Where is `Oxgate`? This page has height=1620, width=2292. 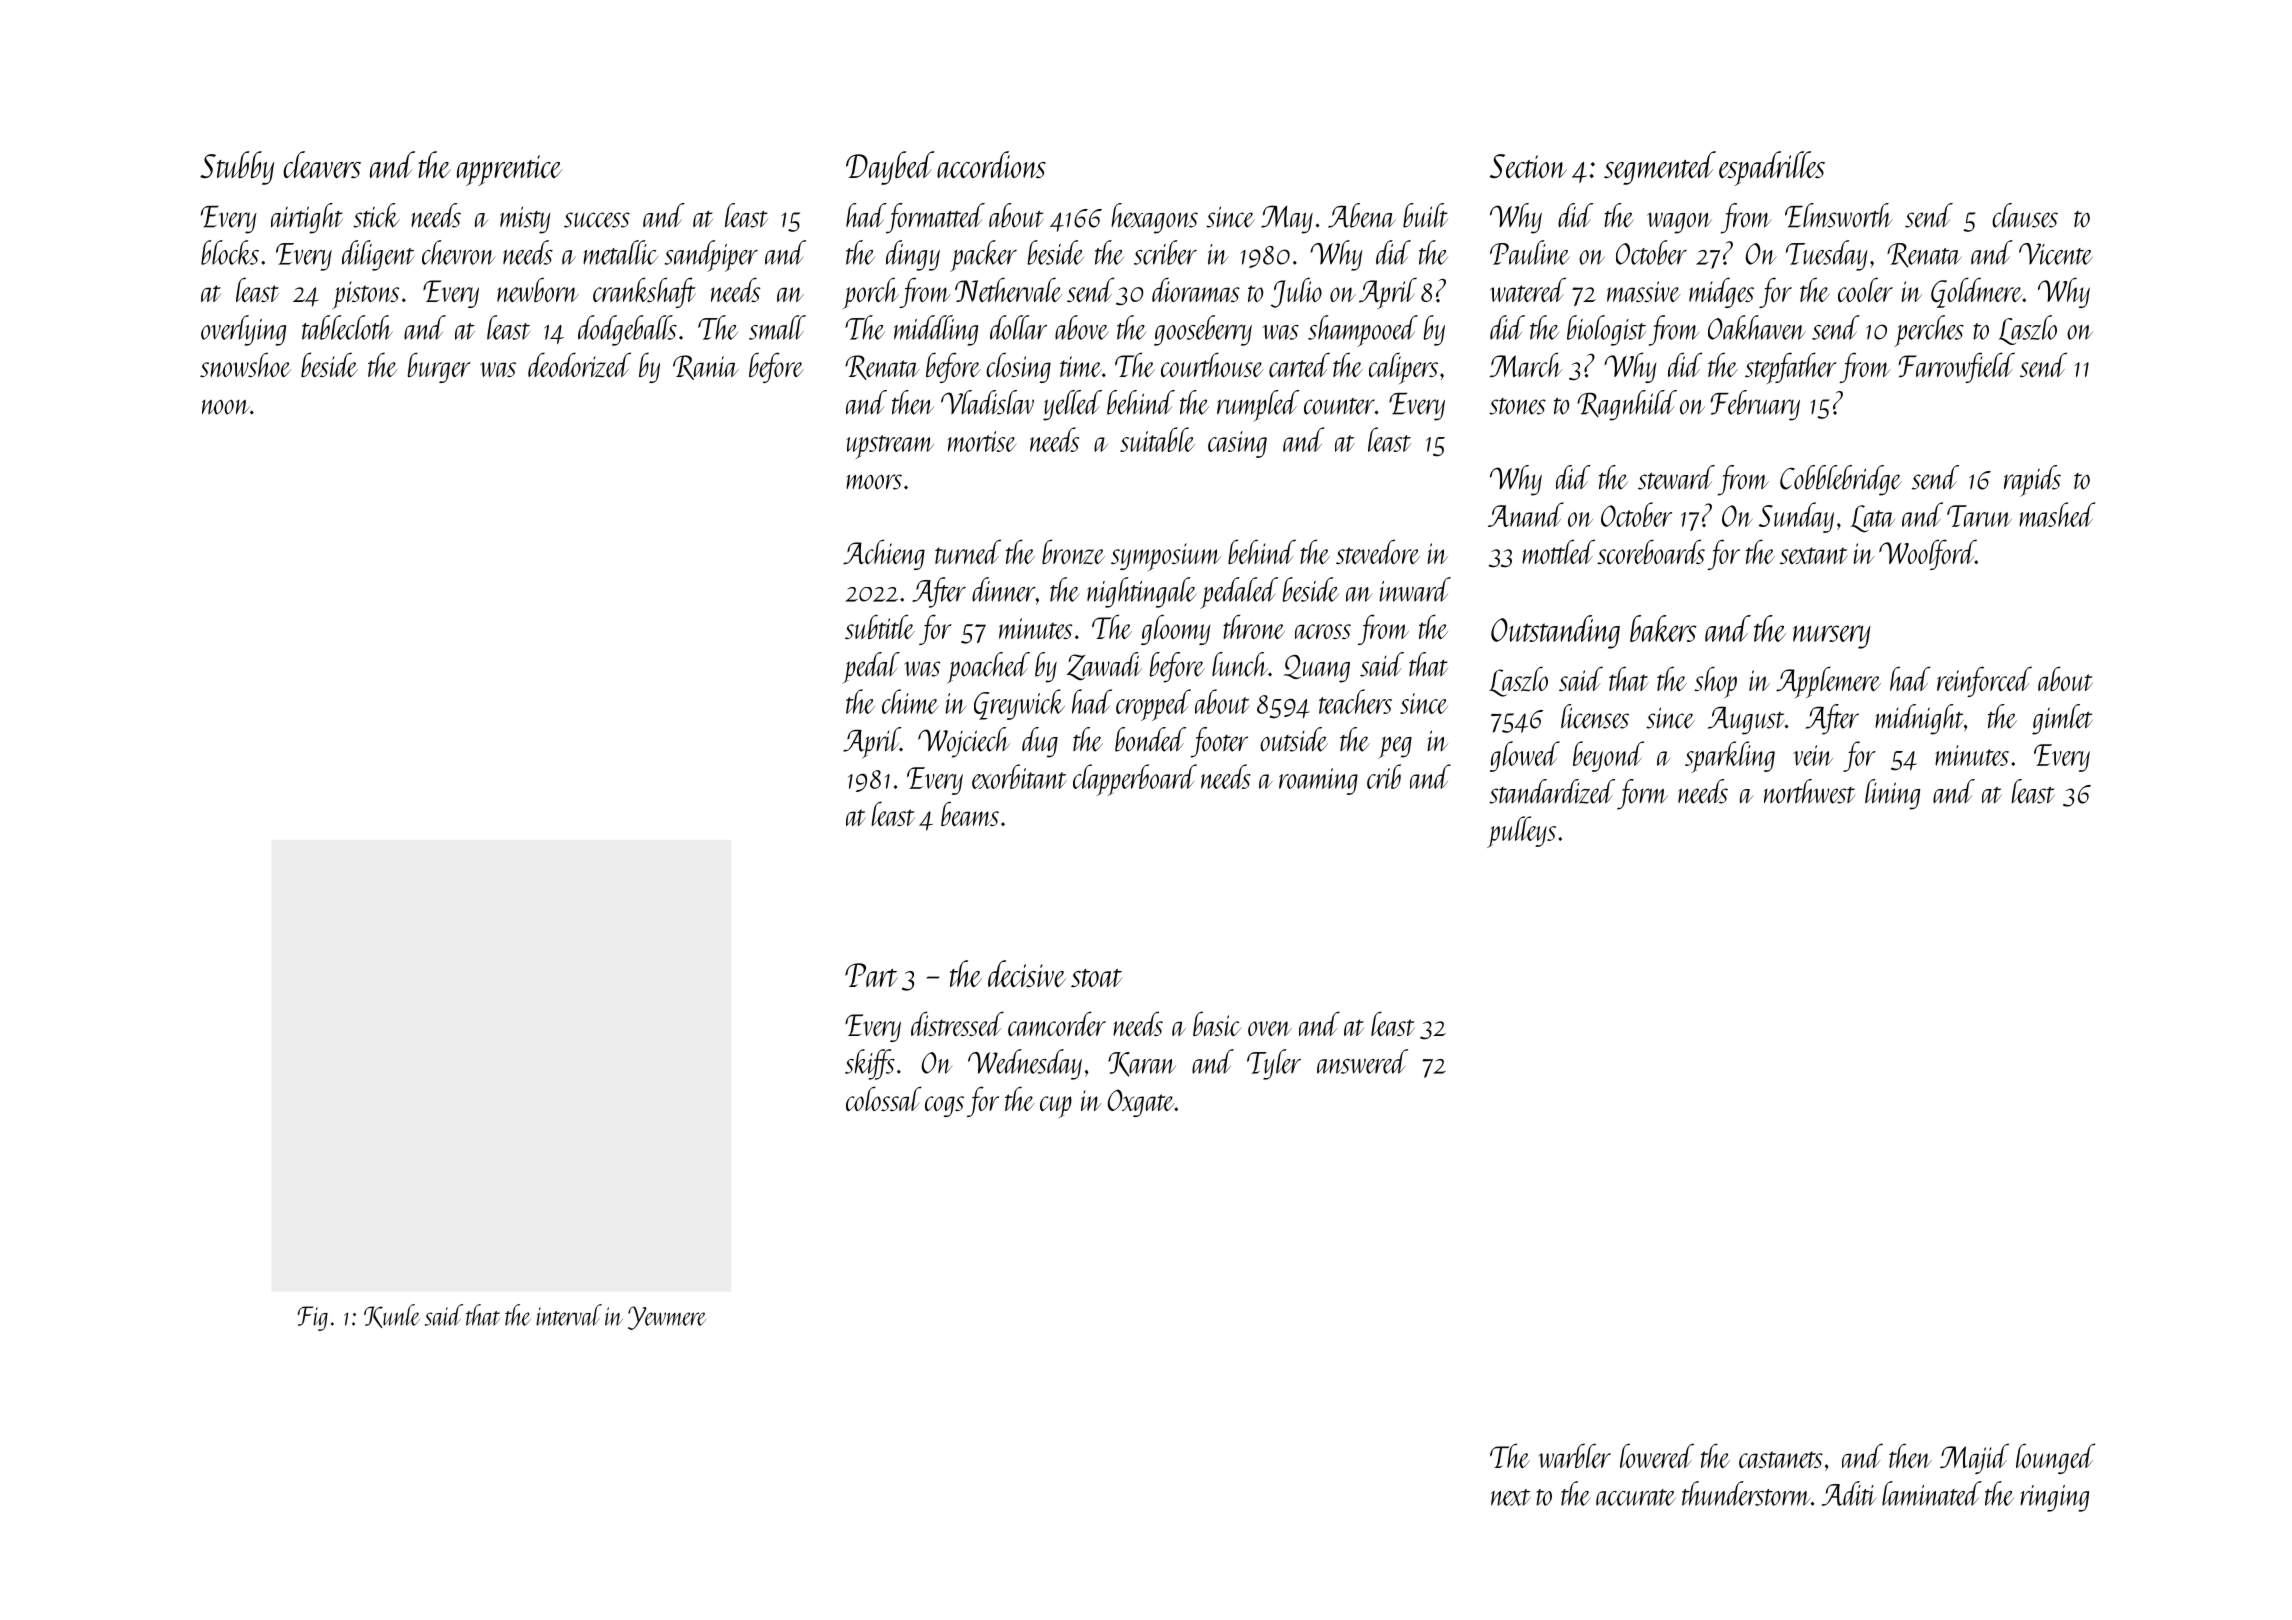
Oxgate is located at coordinates (1141, 1103).
